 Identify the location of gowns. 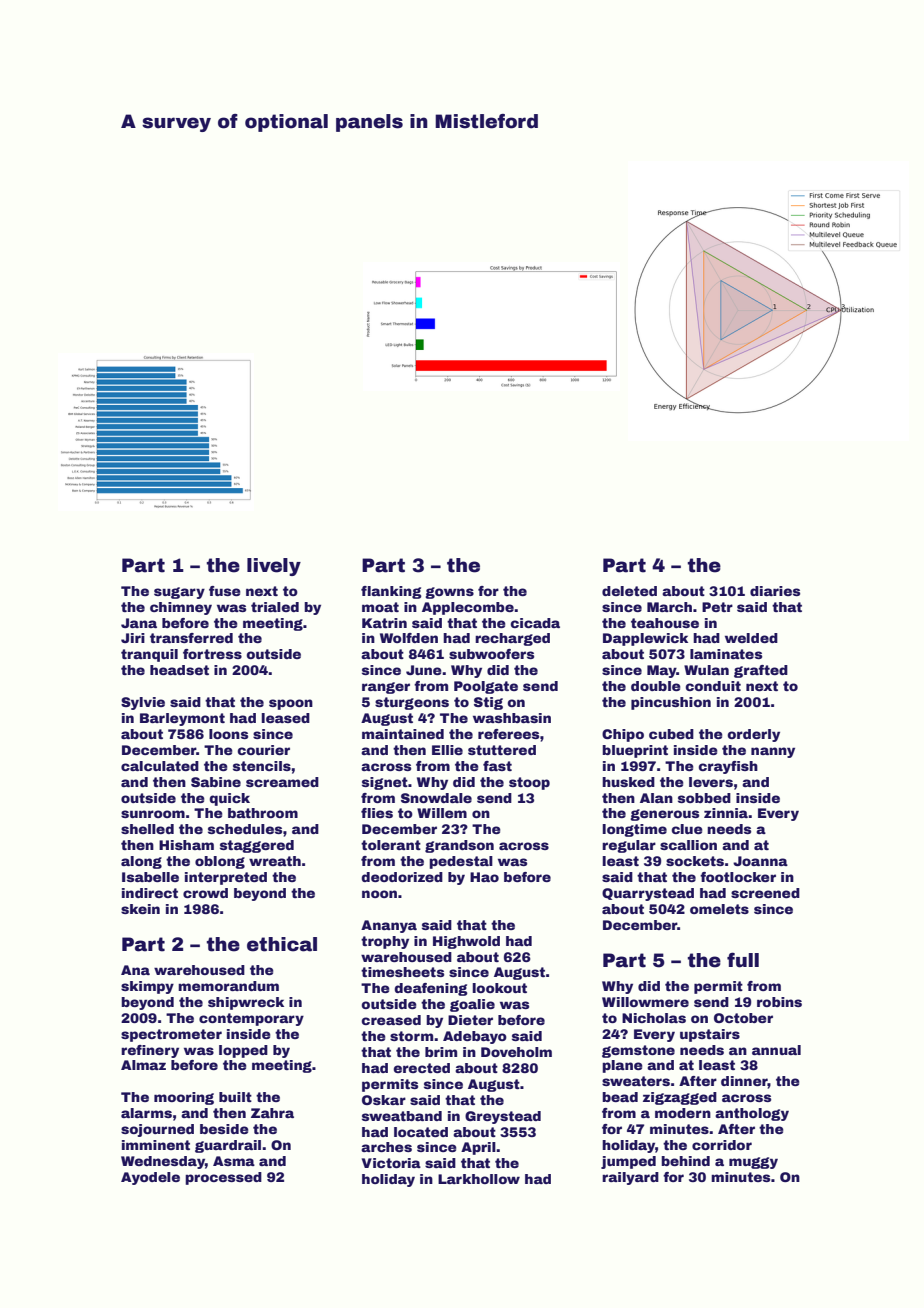
(449, 593).
